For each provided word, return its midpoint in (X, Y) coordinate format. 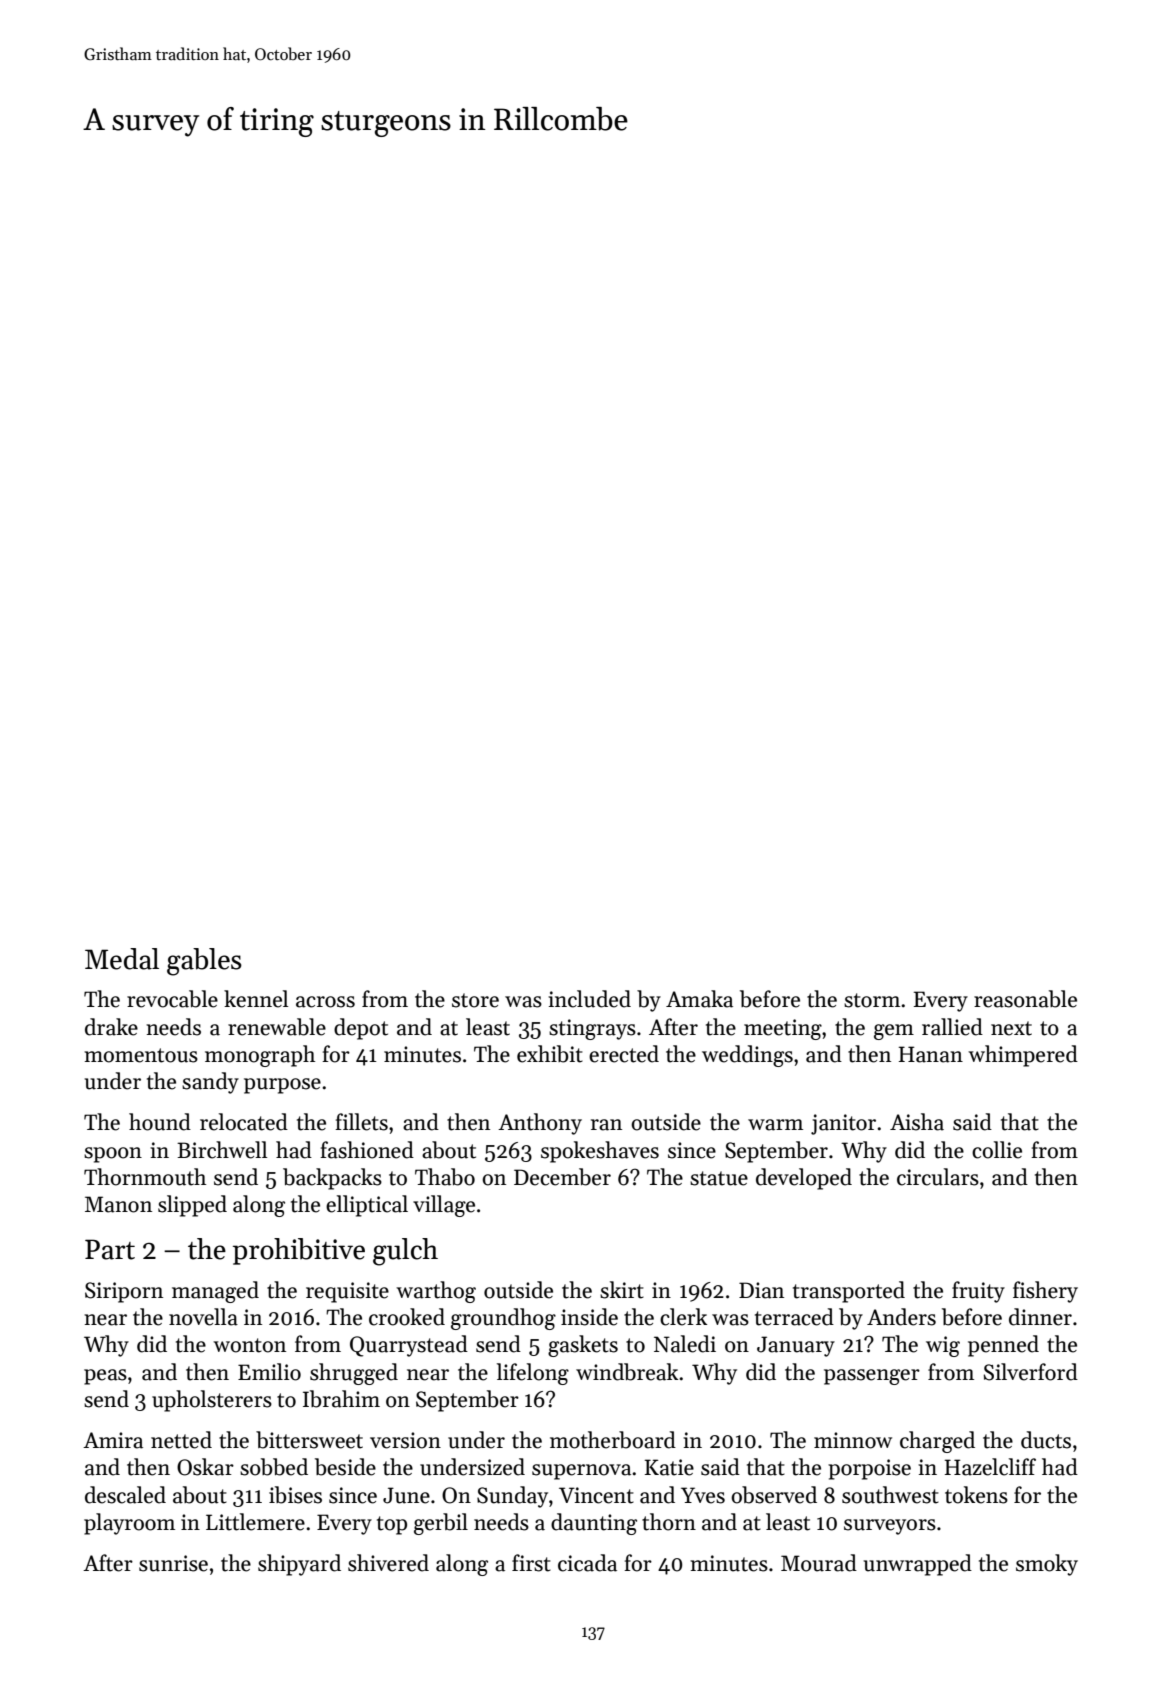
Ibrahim (341, 1399)
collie (997, 1150)
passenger (872, 1377)
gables (204, 962)
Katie (669, 1467)
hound (160, 1122)
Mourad (819, 1563)
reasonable (1025, 999)
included (589, 999)
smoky (1047, 1565)
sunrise (173, 1563)
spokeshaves (600, 1152)
